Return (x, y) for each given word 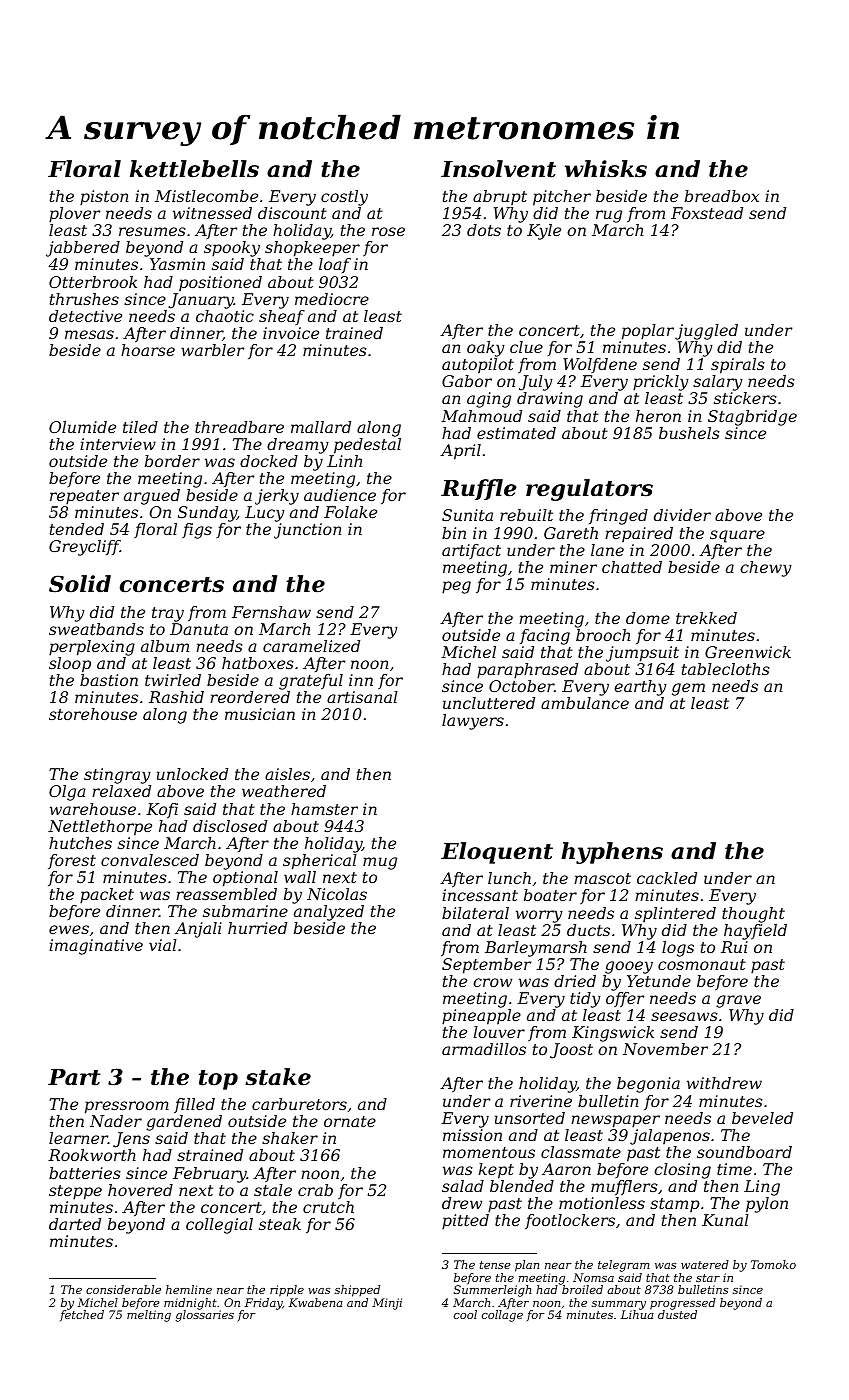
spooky (232, 249)
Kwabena (316, 1302)
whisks (606, 169)
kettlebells (194, 169)
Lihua (637, 1314)
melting (149, 1316)
